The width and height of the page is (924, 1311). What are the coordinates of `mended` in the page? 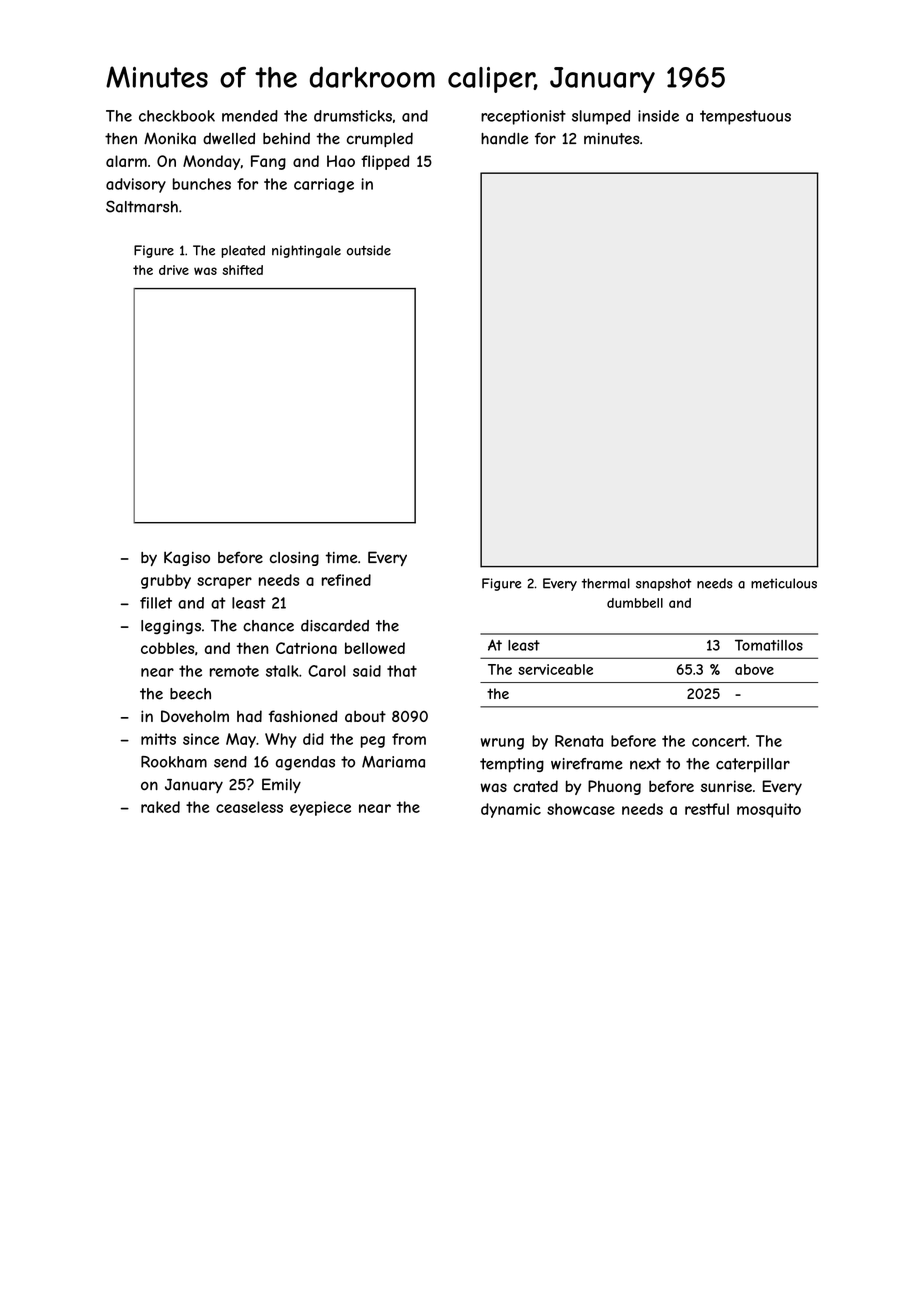 It's located at (250, 116).
